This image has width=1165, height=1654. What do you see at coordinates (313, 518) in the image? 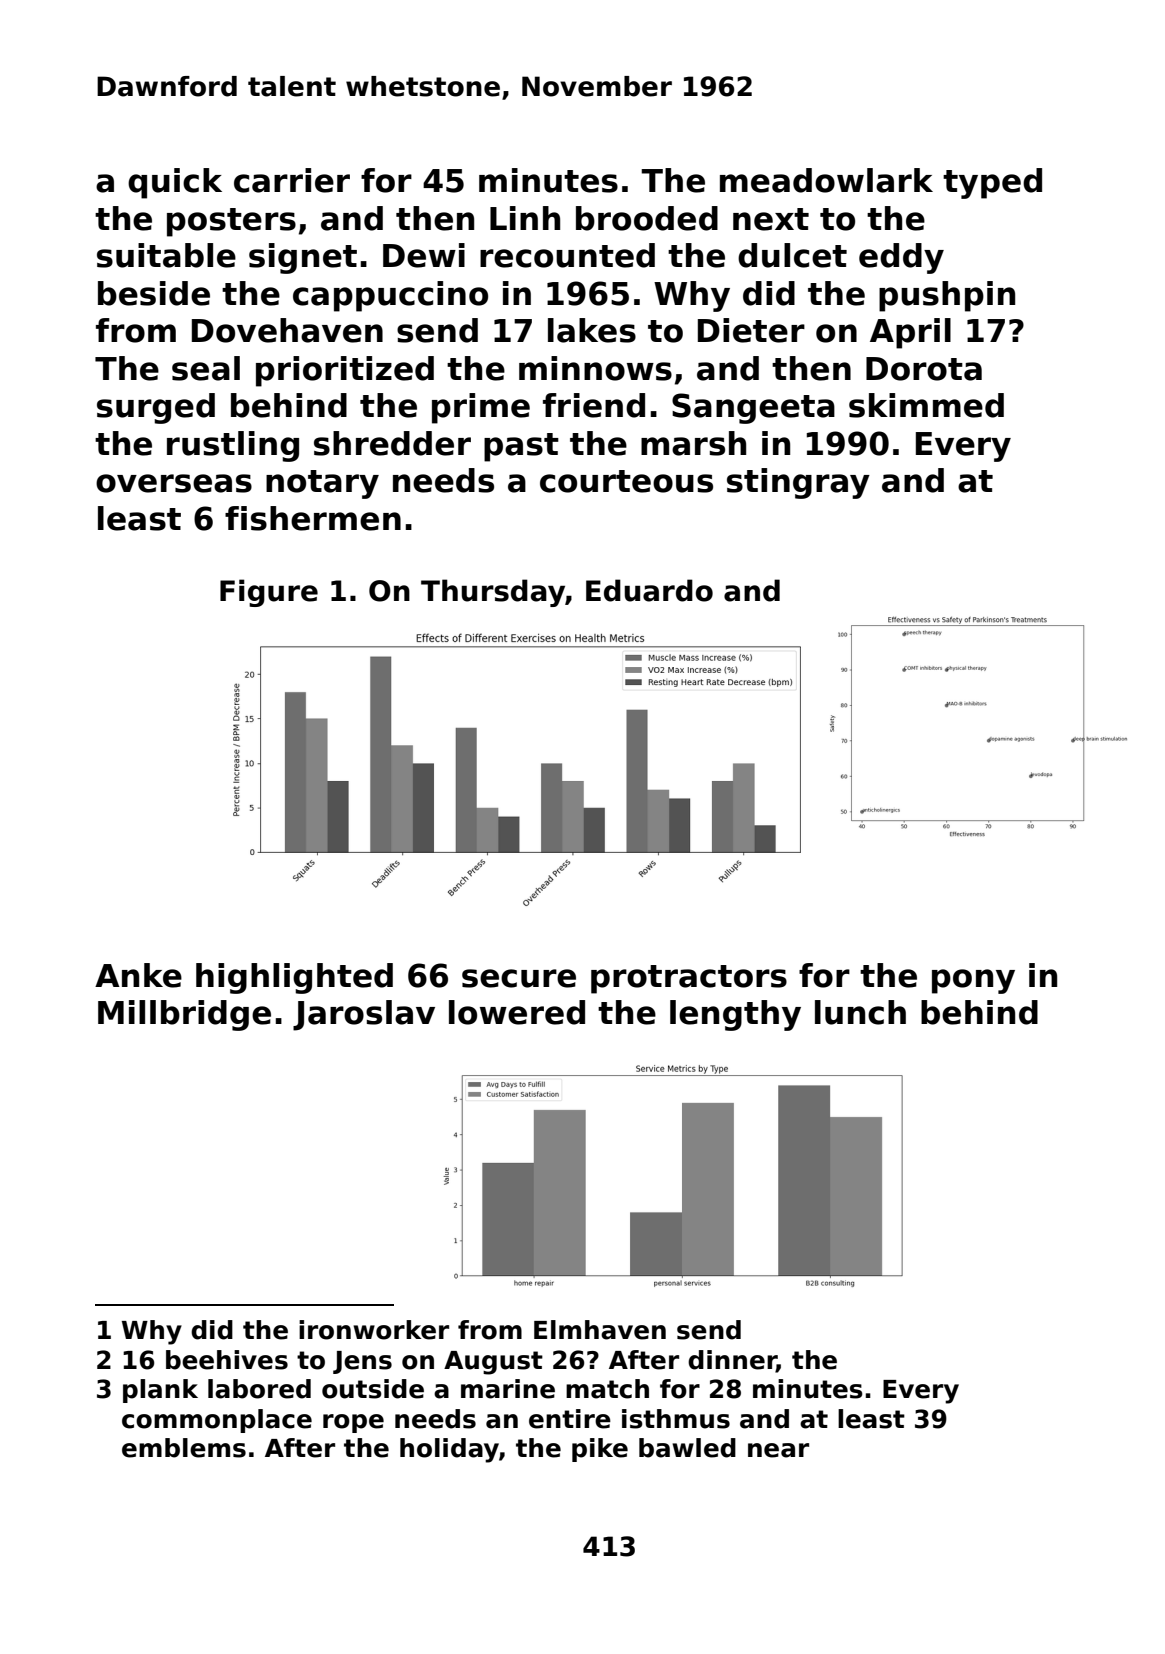
I see `fishermen` at bounding box center [313, 518].
